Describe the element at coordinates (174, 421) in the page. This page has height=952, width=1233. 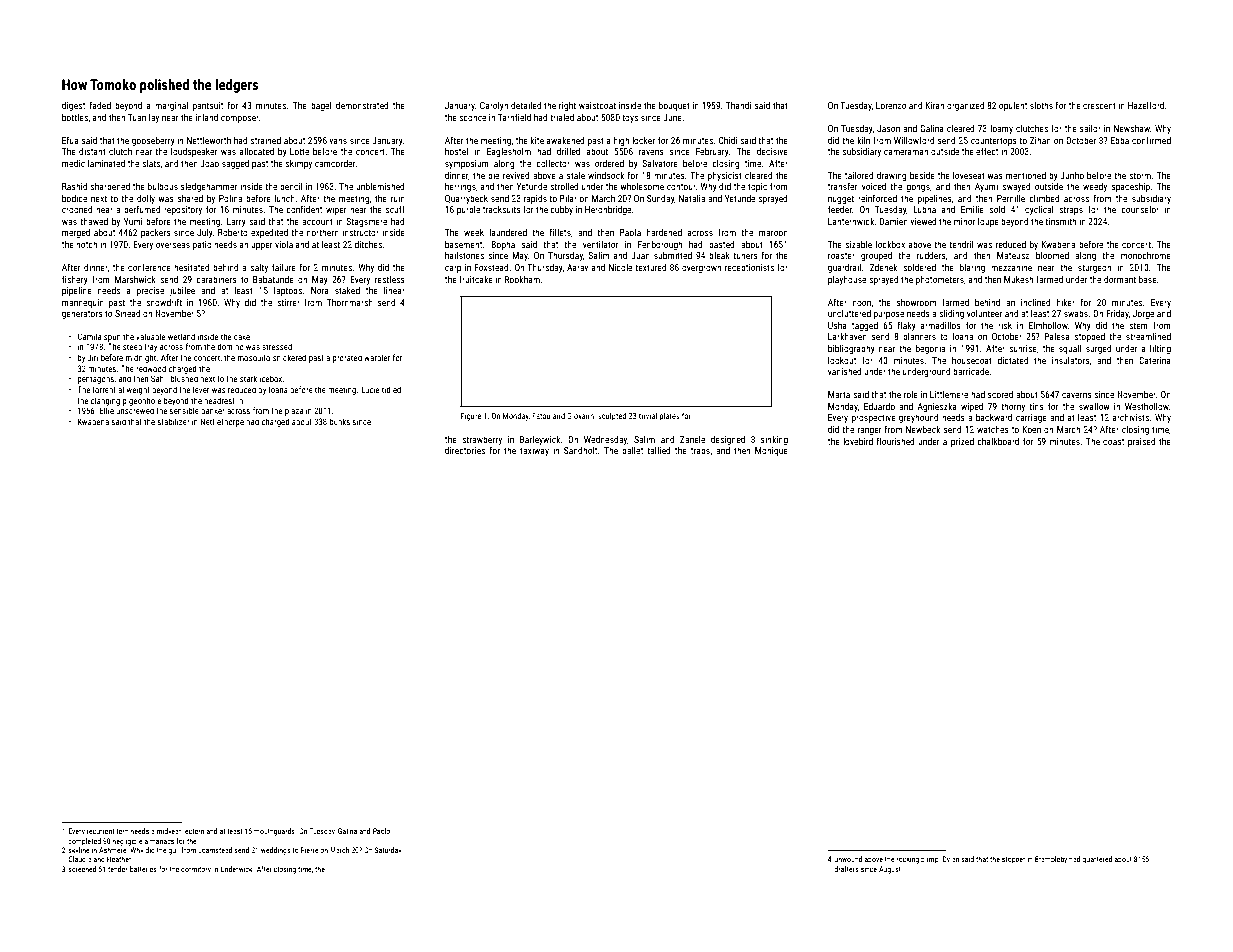
I see `stabilizer` at that location.
